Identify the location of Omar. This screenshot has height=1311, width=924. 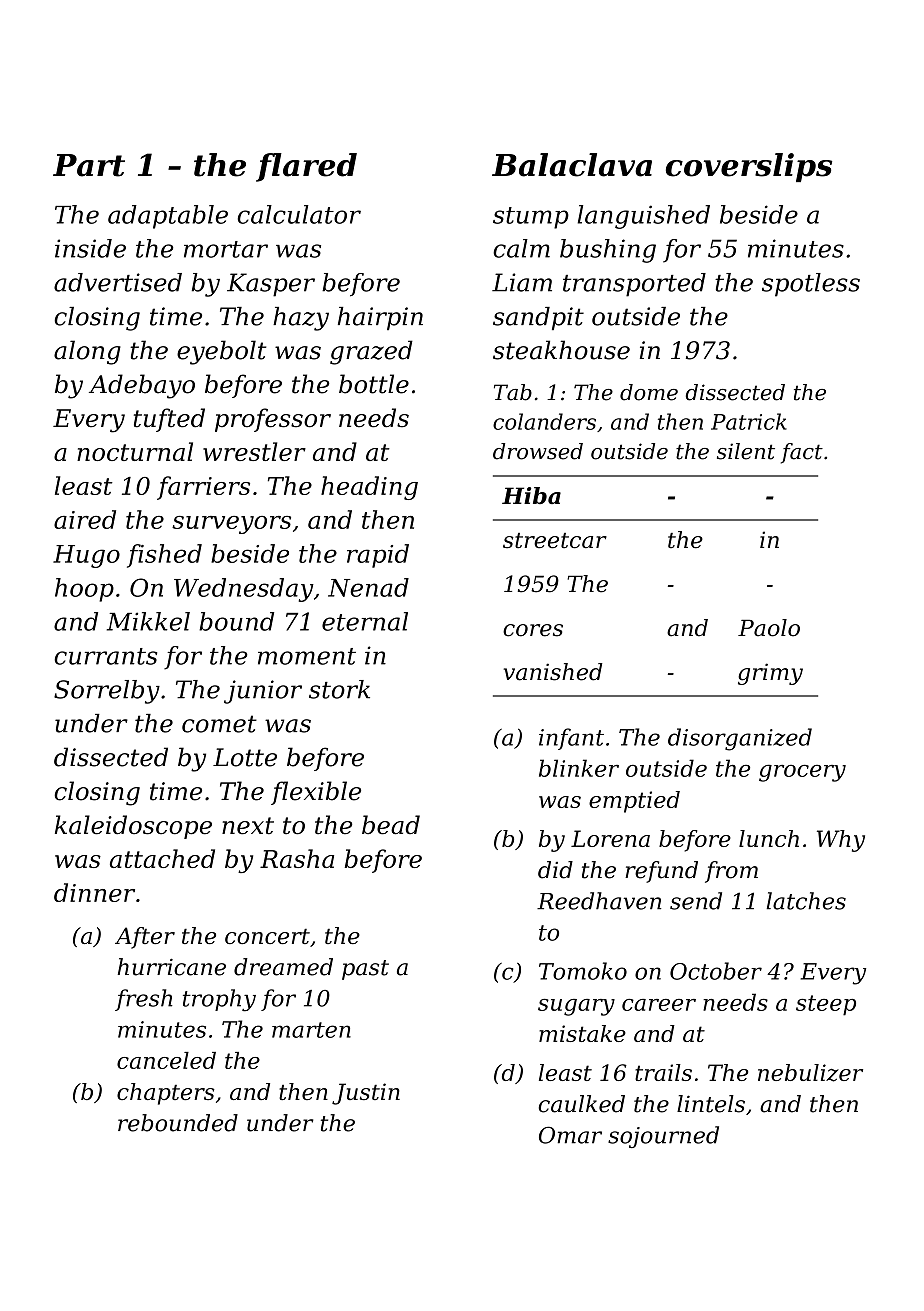
(570, 1135).
